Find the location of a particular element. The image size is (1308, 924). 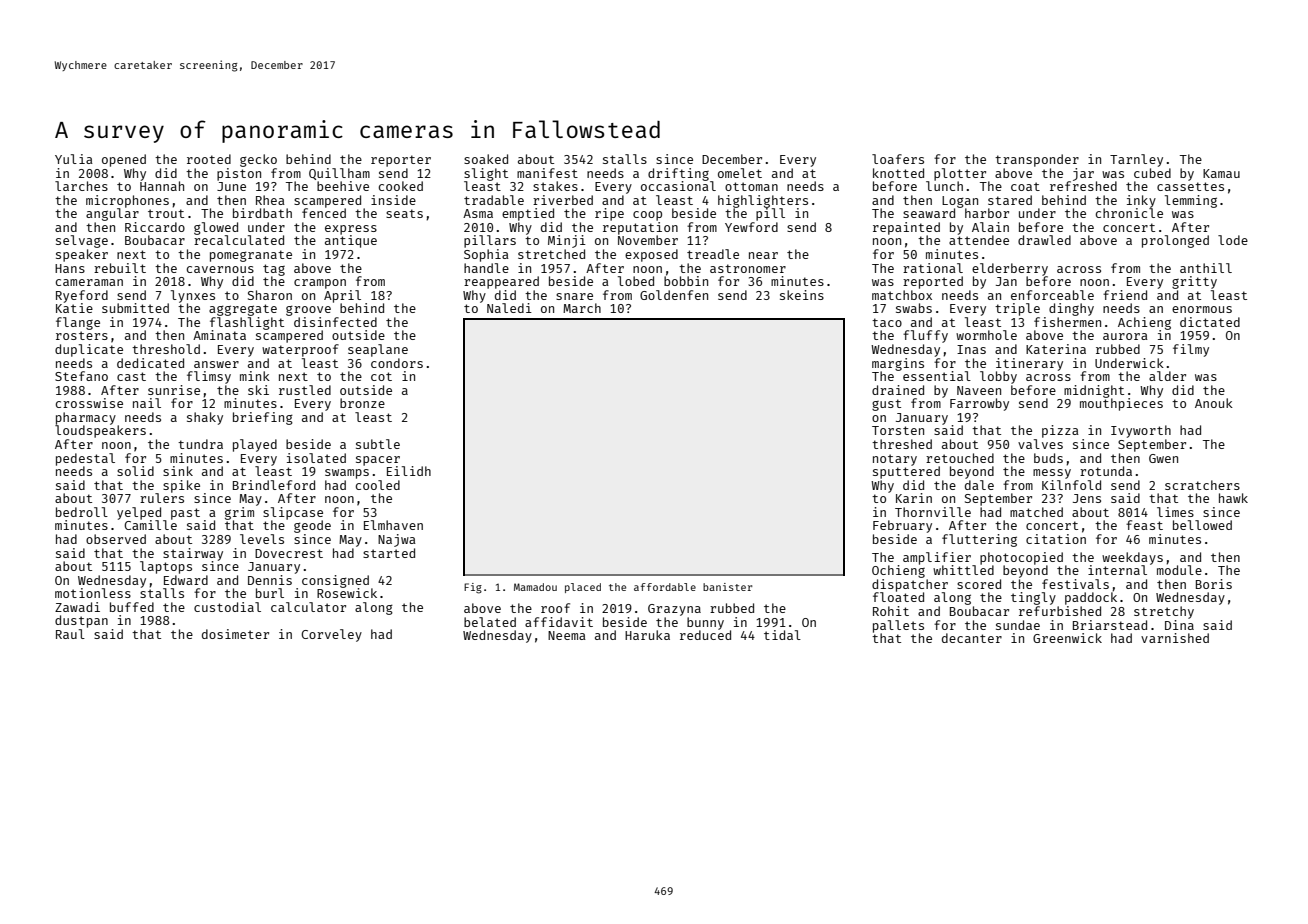

sputtered is located at coordinates (906, 472).
